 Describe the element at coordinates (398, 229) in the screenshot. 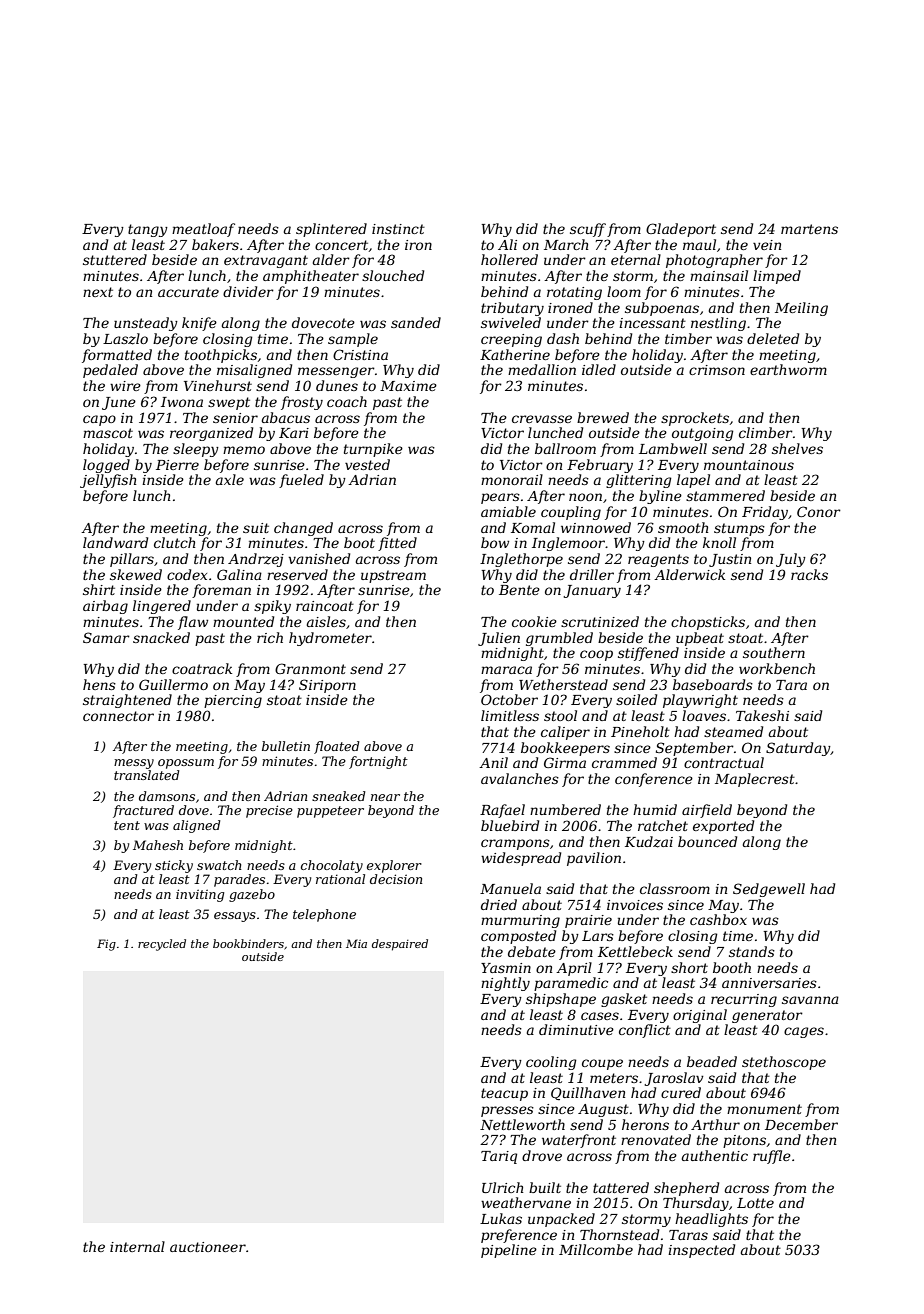

I see `instinct` at that location.
